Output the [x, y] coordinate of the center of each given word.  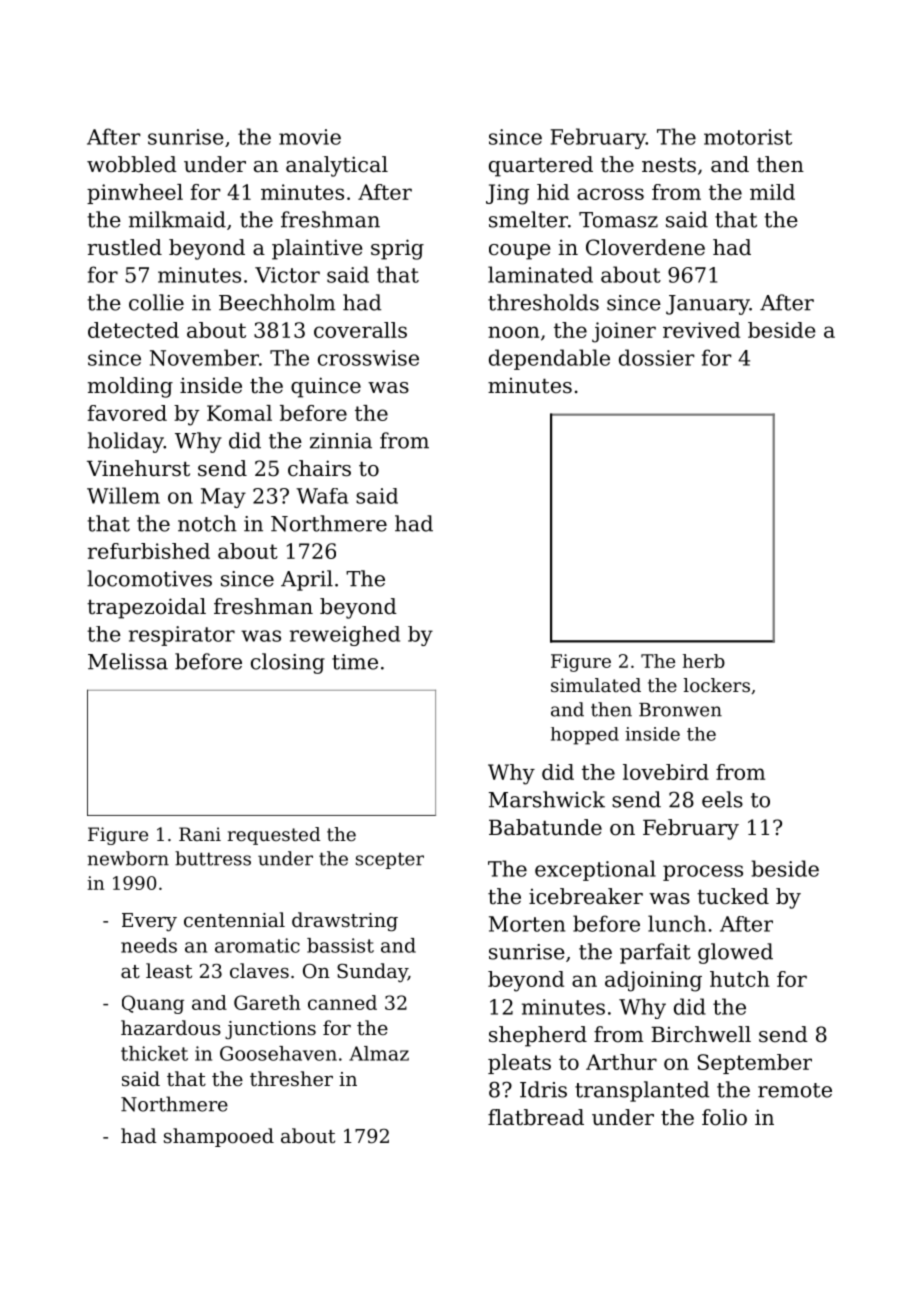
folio [724, 1117]
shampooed [219, 1137]
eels [722, 799]
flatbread [536, 1117]
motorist [748, 137]
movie [310, 137]
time [355, 662]
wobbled [132, 164]
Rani [200, 834]
